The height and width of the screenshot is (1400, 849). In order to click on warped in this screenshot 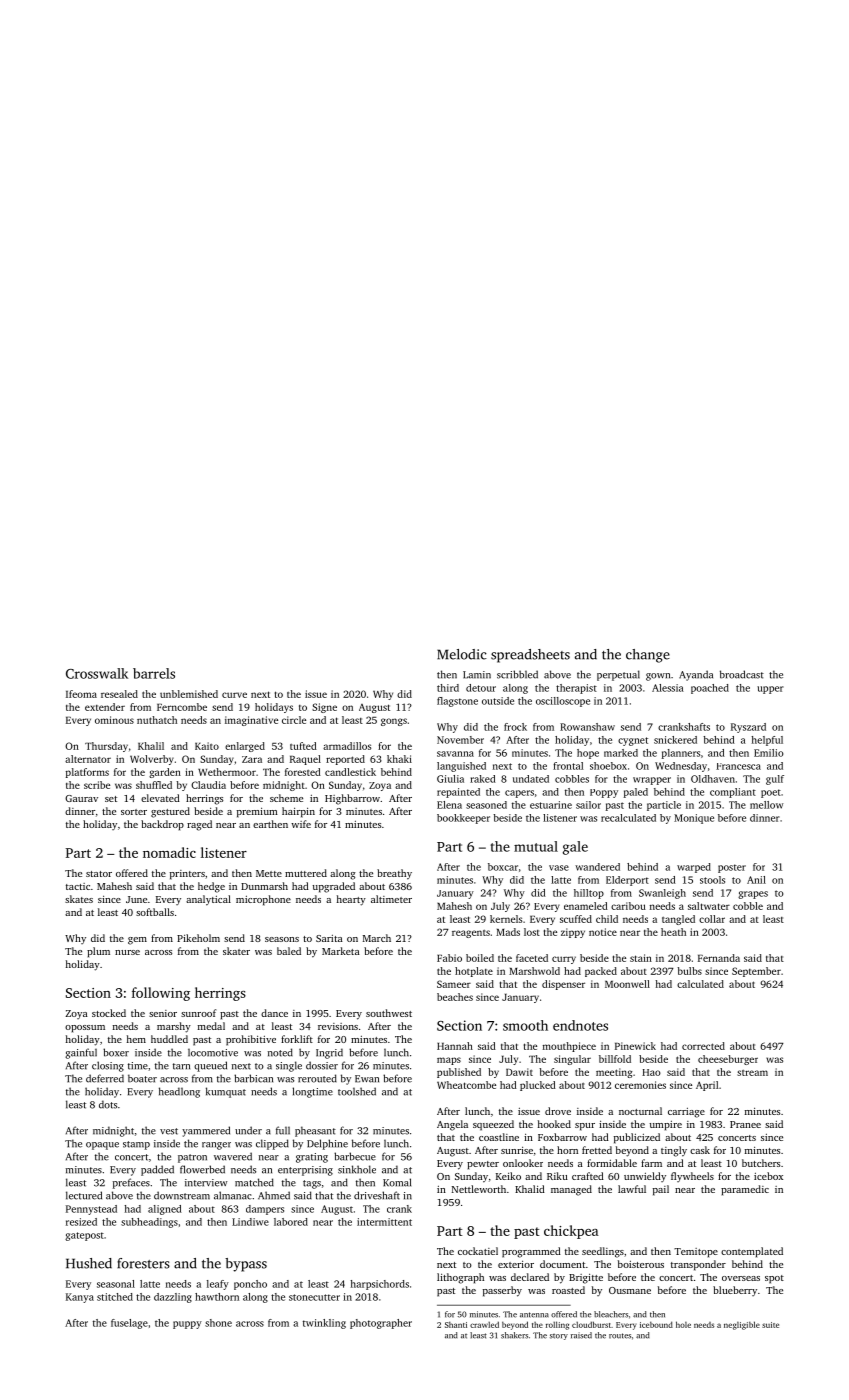, I will do `click(694, 868)`.
